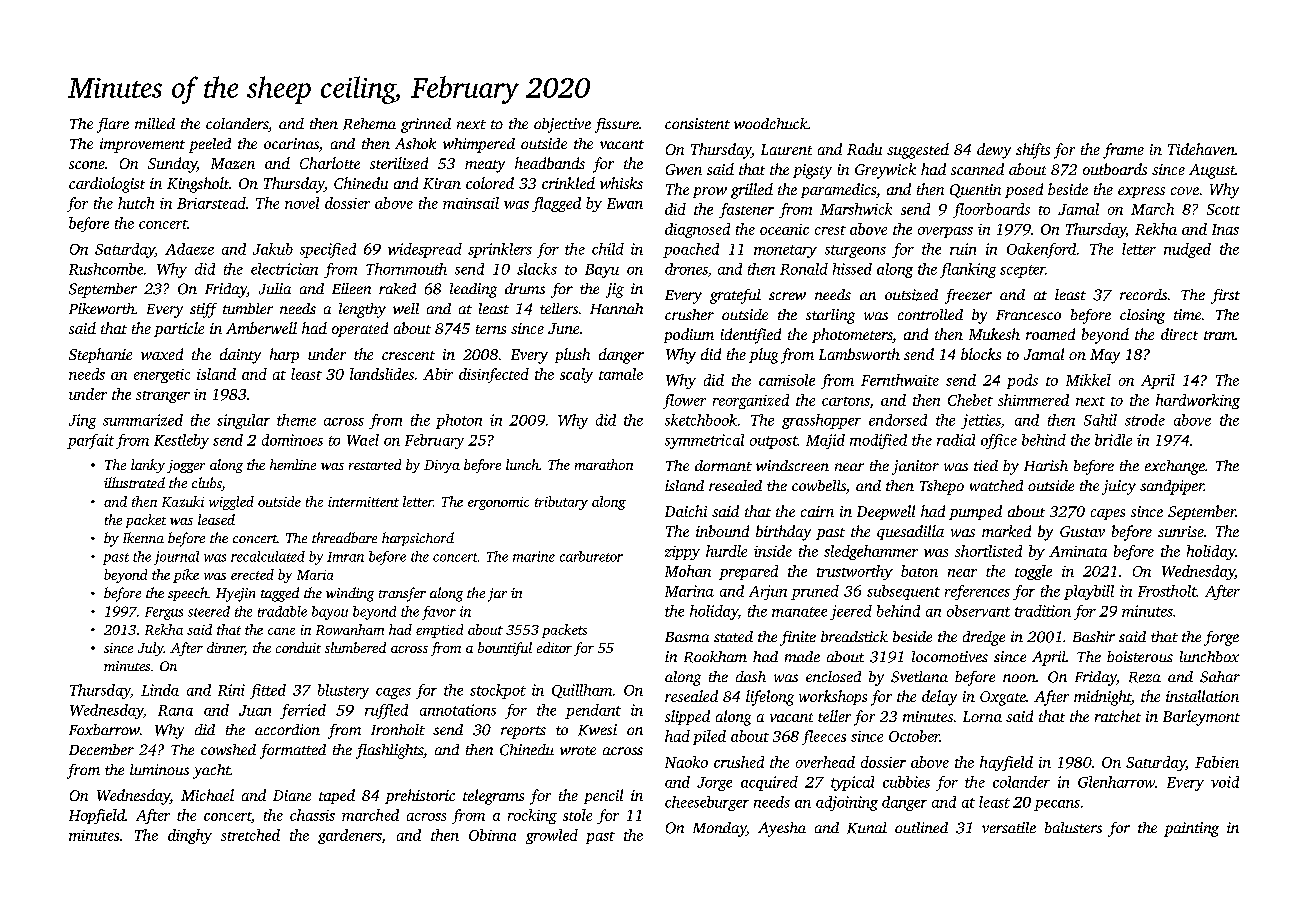 Image resolution: width=1308 pixels, height=924 pixels. Describe the element at coordinates (360, 329) in the screenshot. I see `operated` at that location.
